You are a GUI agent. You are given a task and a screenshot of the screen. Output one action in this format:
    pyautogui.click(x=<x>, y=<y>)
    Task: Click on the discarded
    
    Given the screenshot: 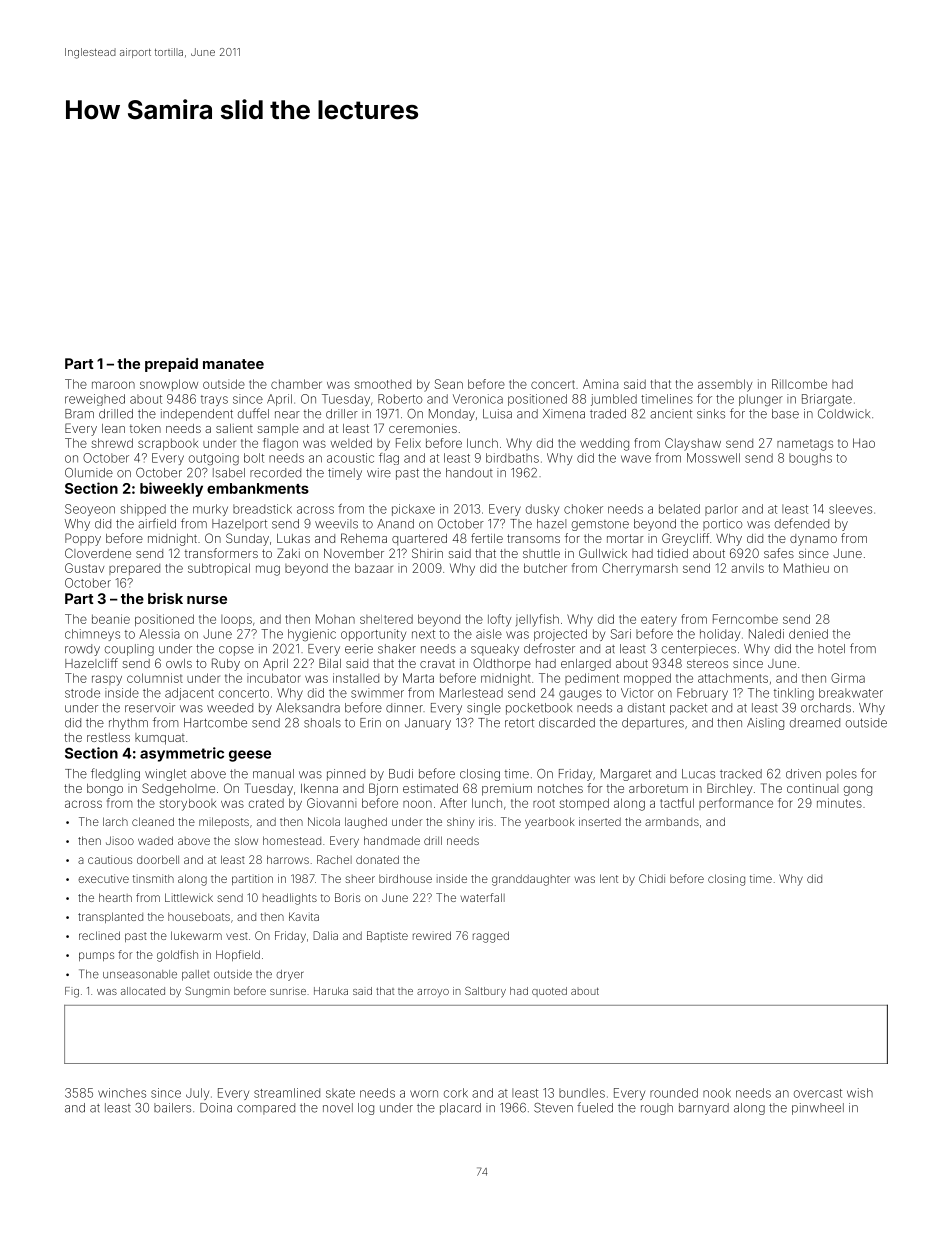 What is the action you would take?
    pyautogui.click(x=567, y=723)
